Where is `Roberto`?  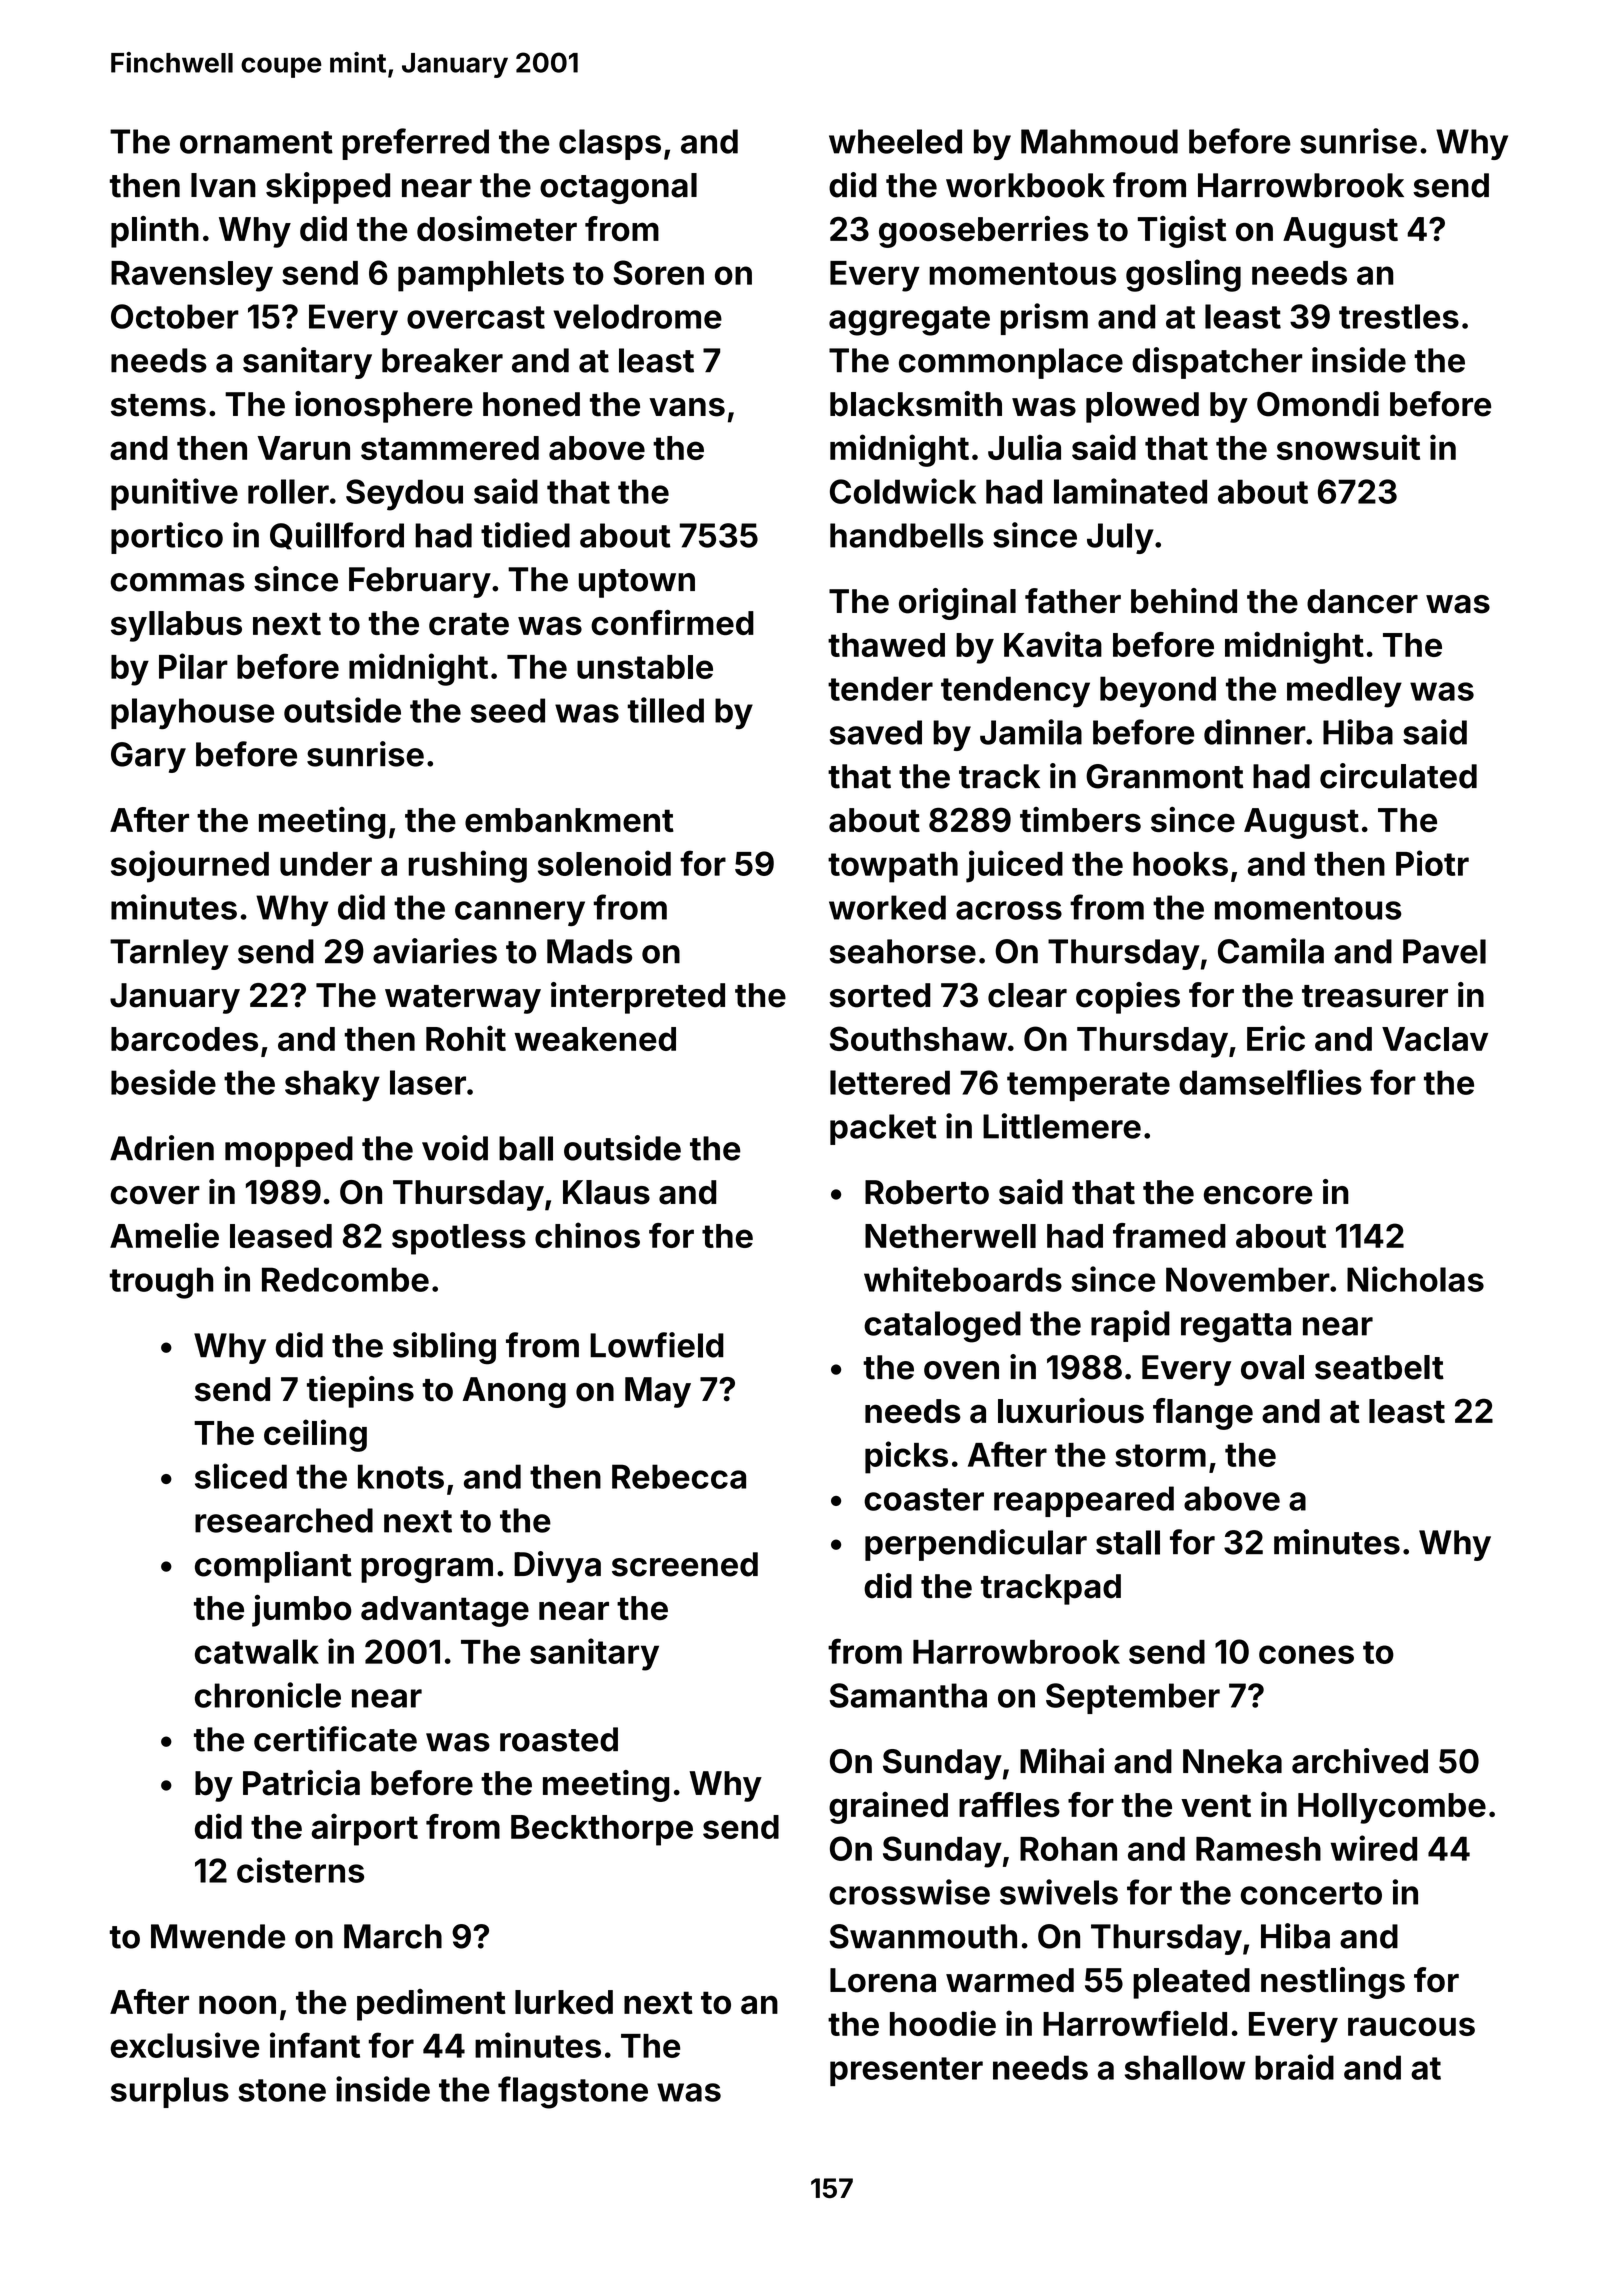 Roberto is located at coordinates (927, 1192).
